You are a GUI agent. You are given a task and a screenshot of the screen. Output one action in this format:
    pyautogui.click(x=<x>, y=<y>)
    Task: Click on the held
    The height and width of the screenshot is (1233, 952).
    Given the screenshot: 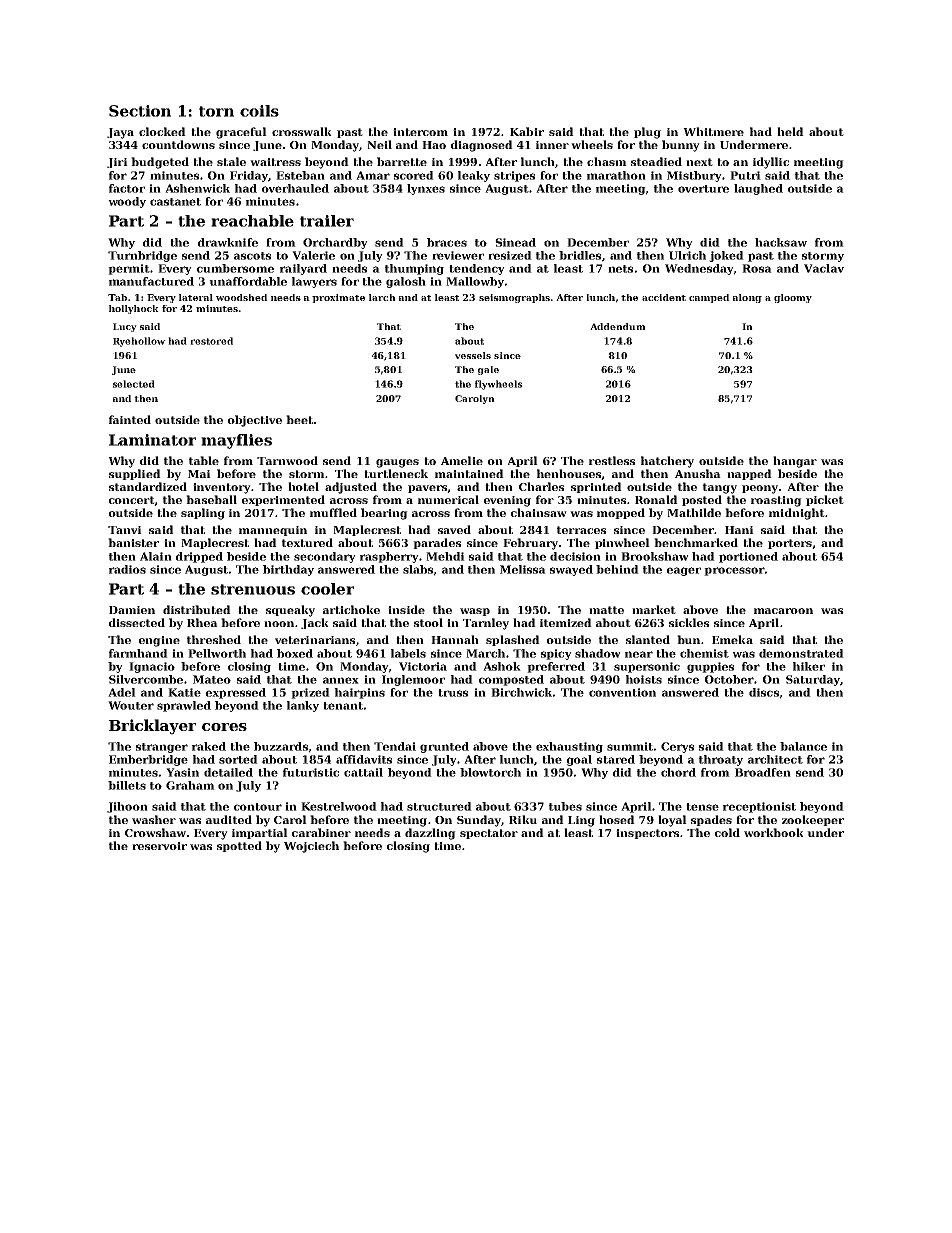 What is the action you would take?
    pyautogui.click(x=790, y=131)
